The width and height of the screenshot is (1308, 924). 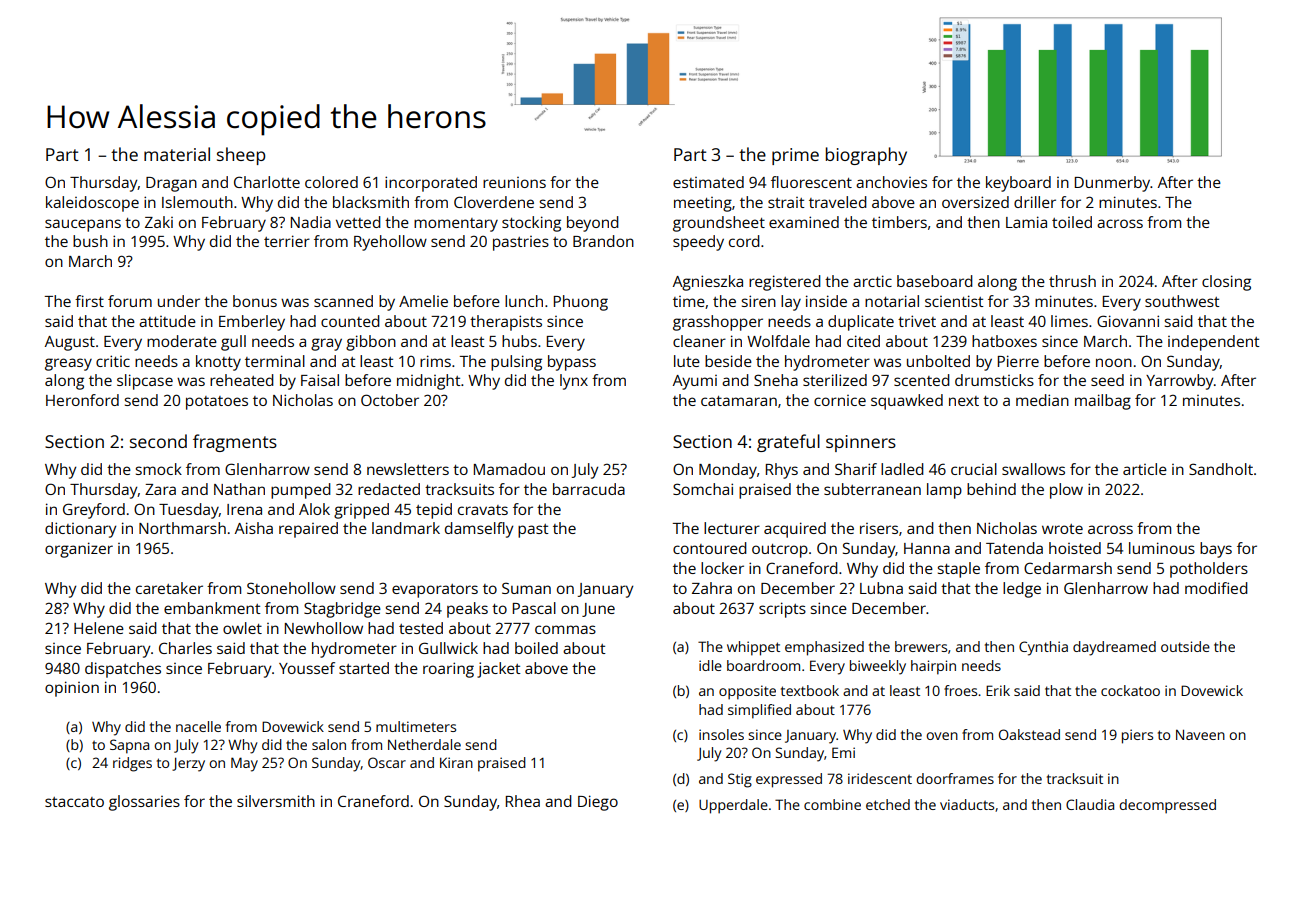 What do you see at coordinates (703, 489) in the screenshot?
I see `Somchai` at bounding box center [703, 489].
